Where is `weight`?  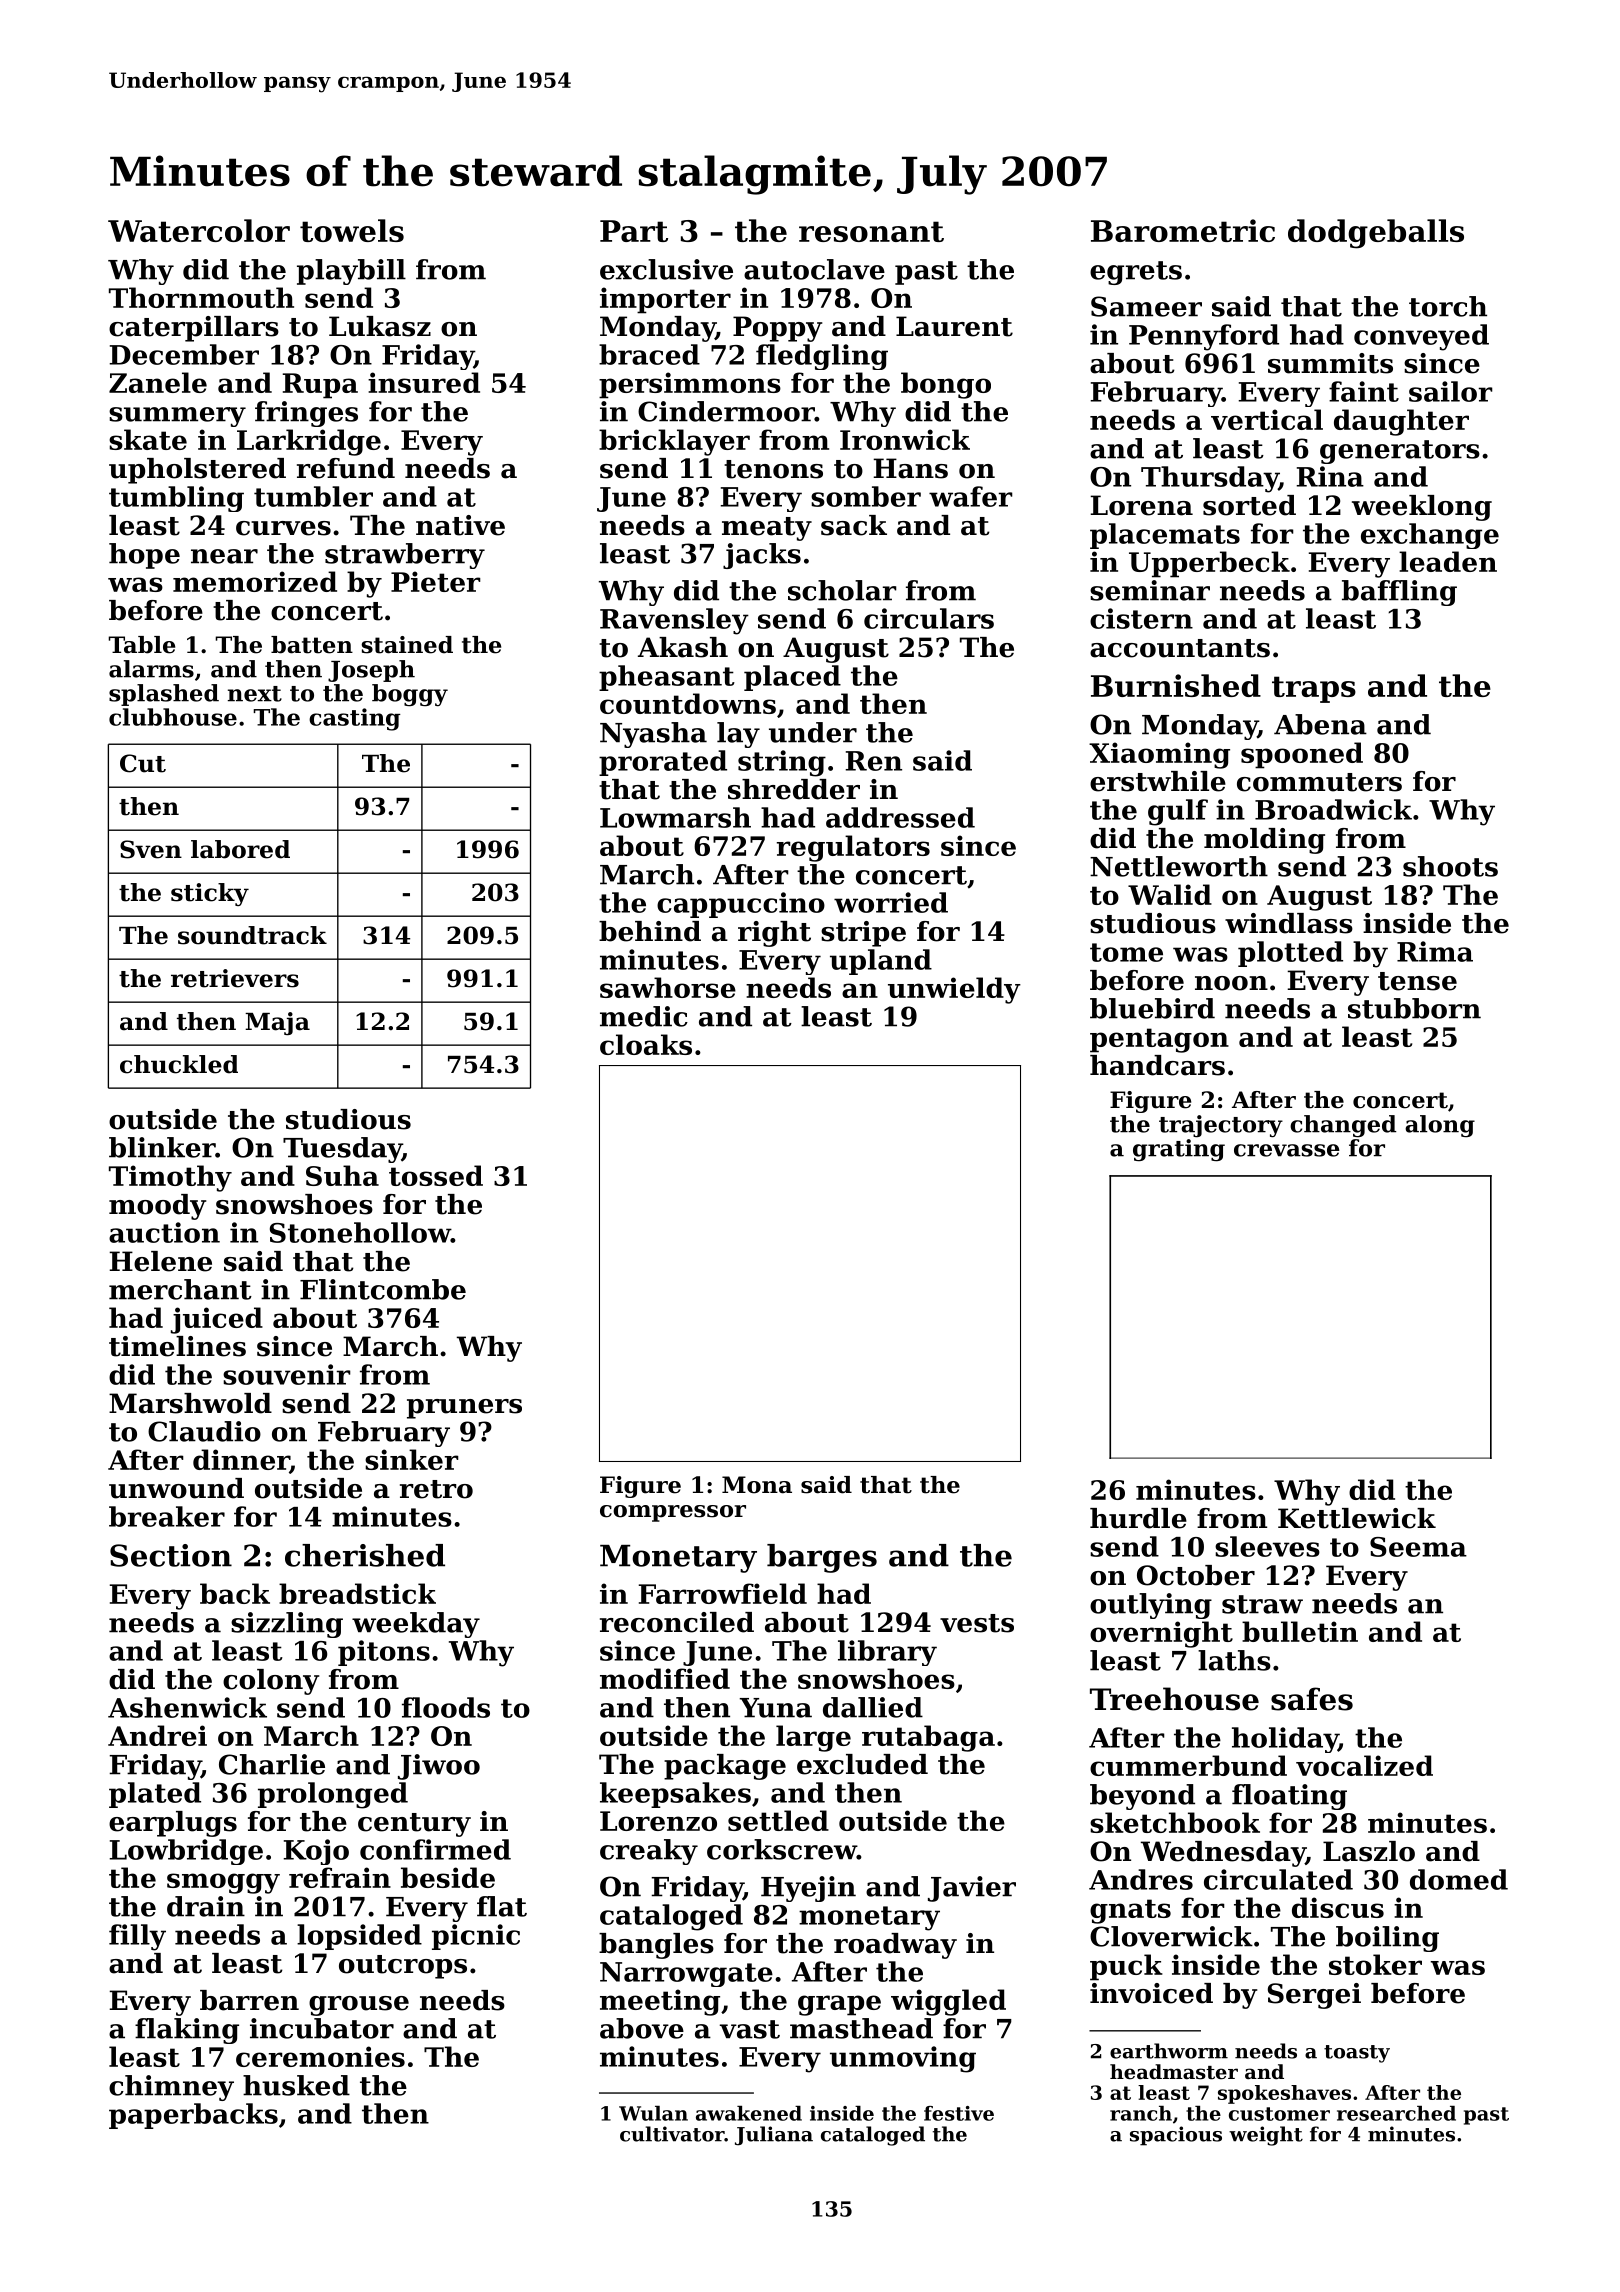
weight is located at coordinates (1266, 2136).
